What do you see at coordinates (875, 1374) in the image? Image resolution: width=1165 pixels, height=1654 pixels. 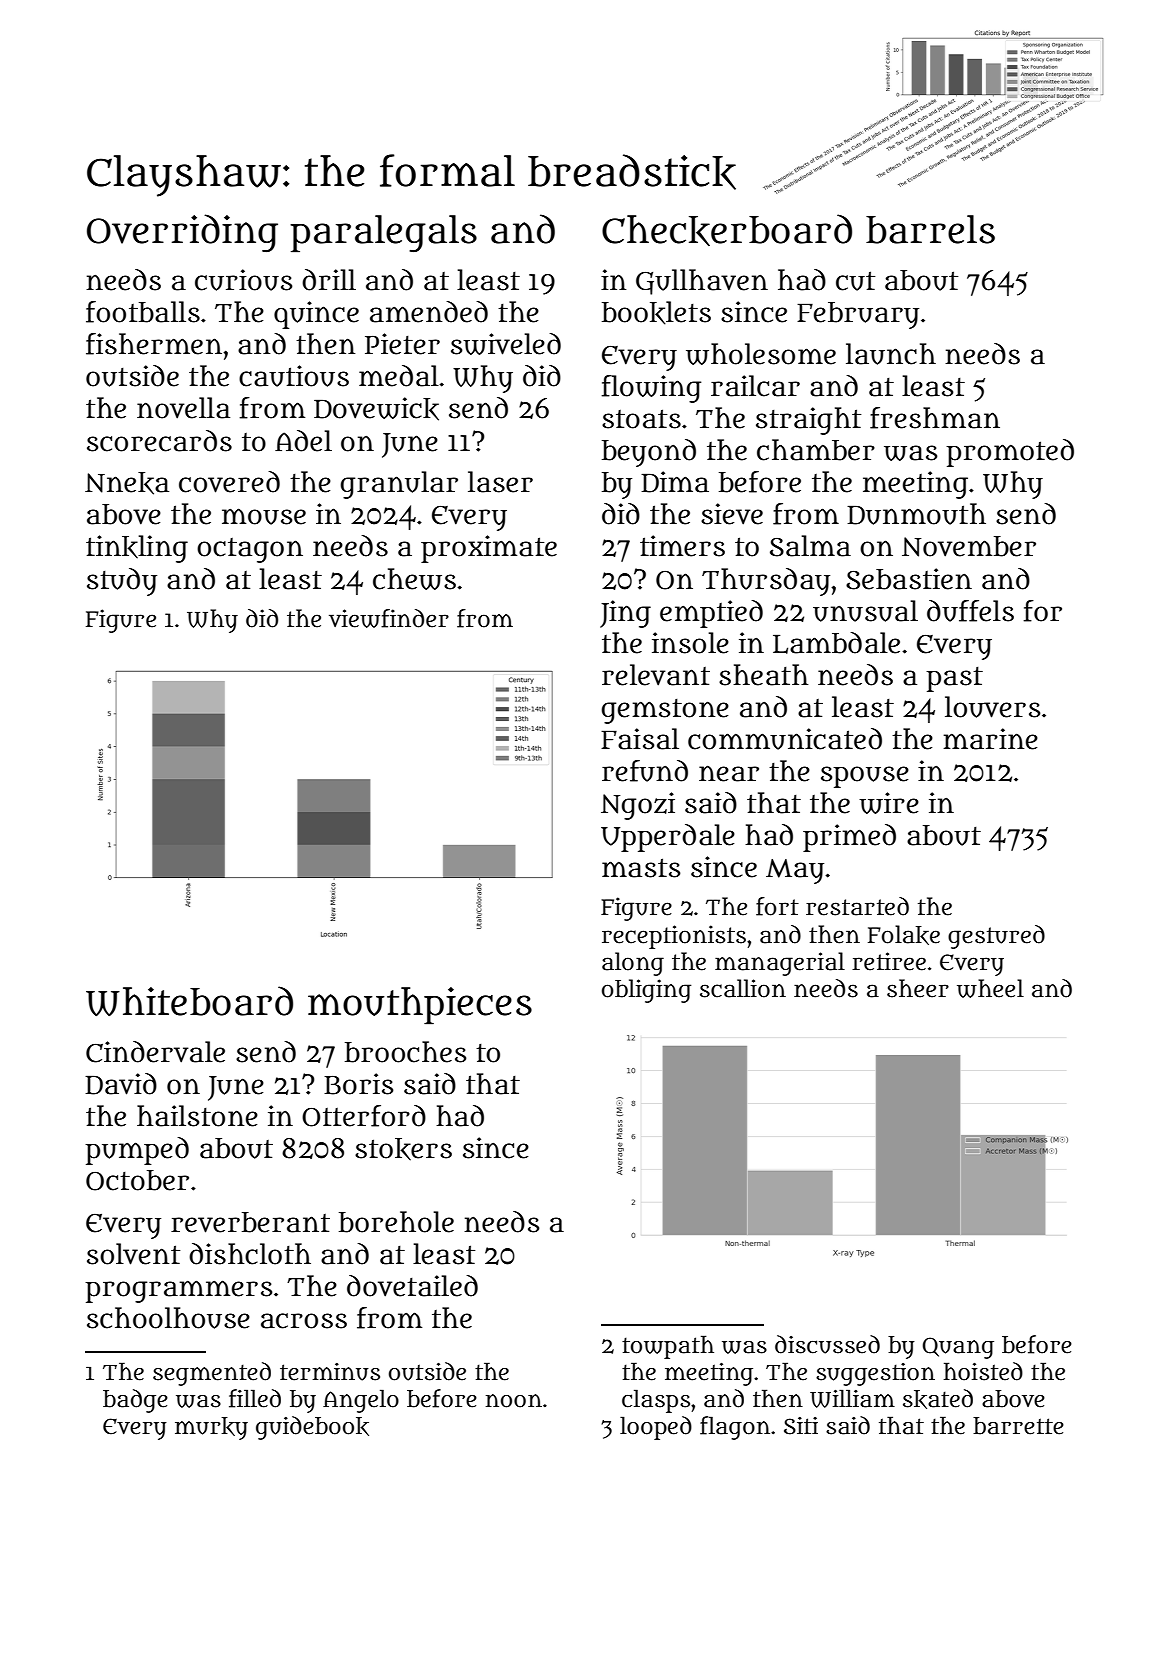 I see `suggestion` at bounding box center [875, 1374].
